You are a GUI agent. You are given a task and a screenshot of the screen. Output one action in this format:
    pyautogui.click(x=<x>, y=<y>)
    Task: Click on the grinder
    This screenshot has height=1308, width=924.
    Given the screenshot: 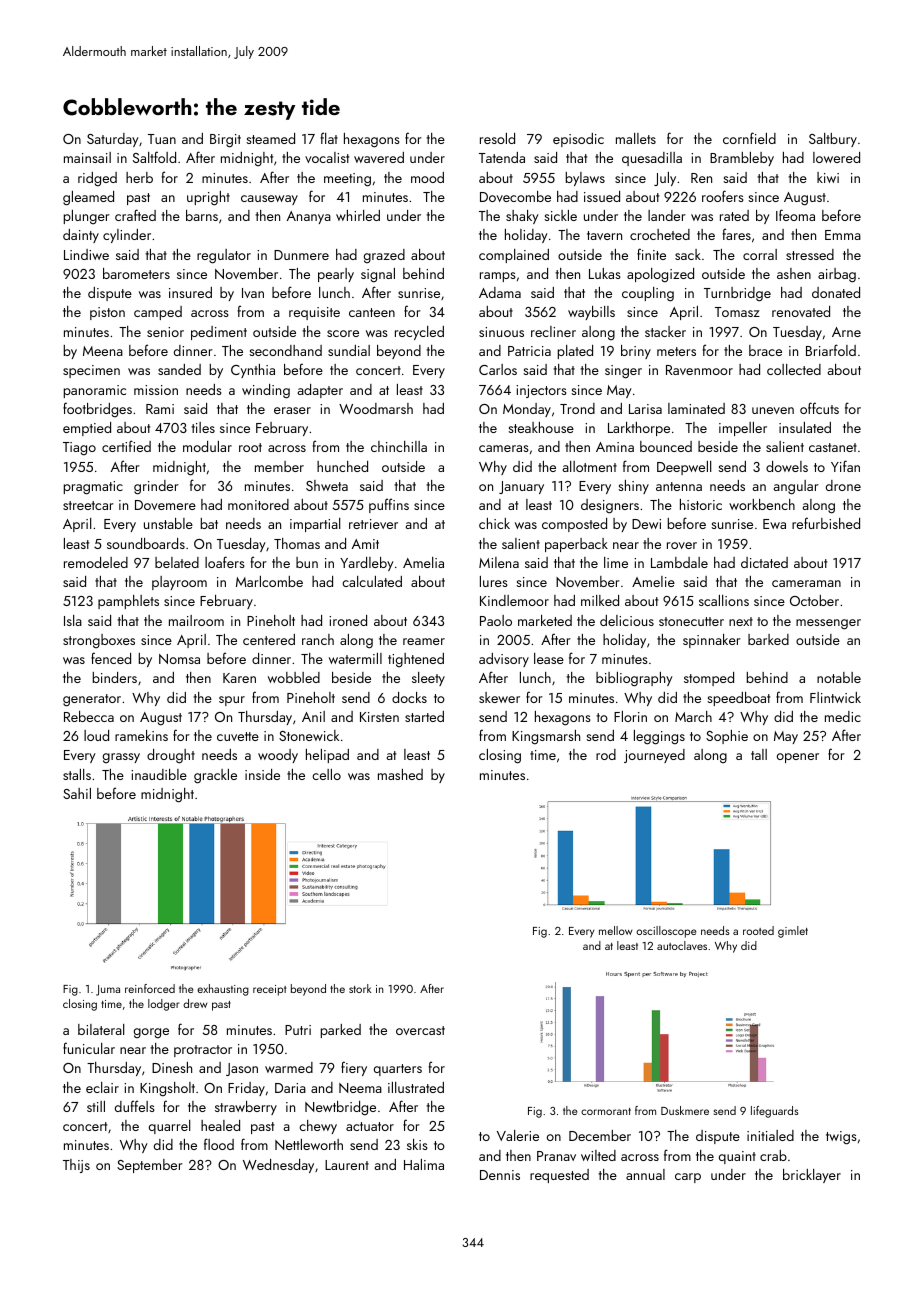 What is the action you would take?
    pyautogui.click(x=156, y=487)
